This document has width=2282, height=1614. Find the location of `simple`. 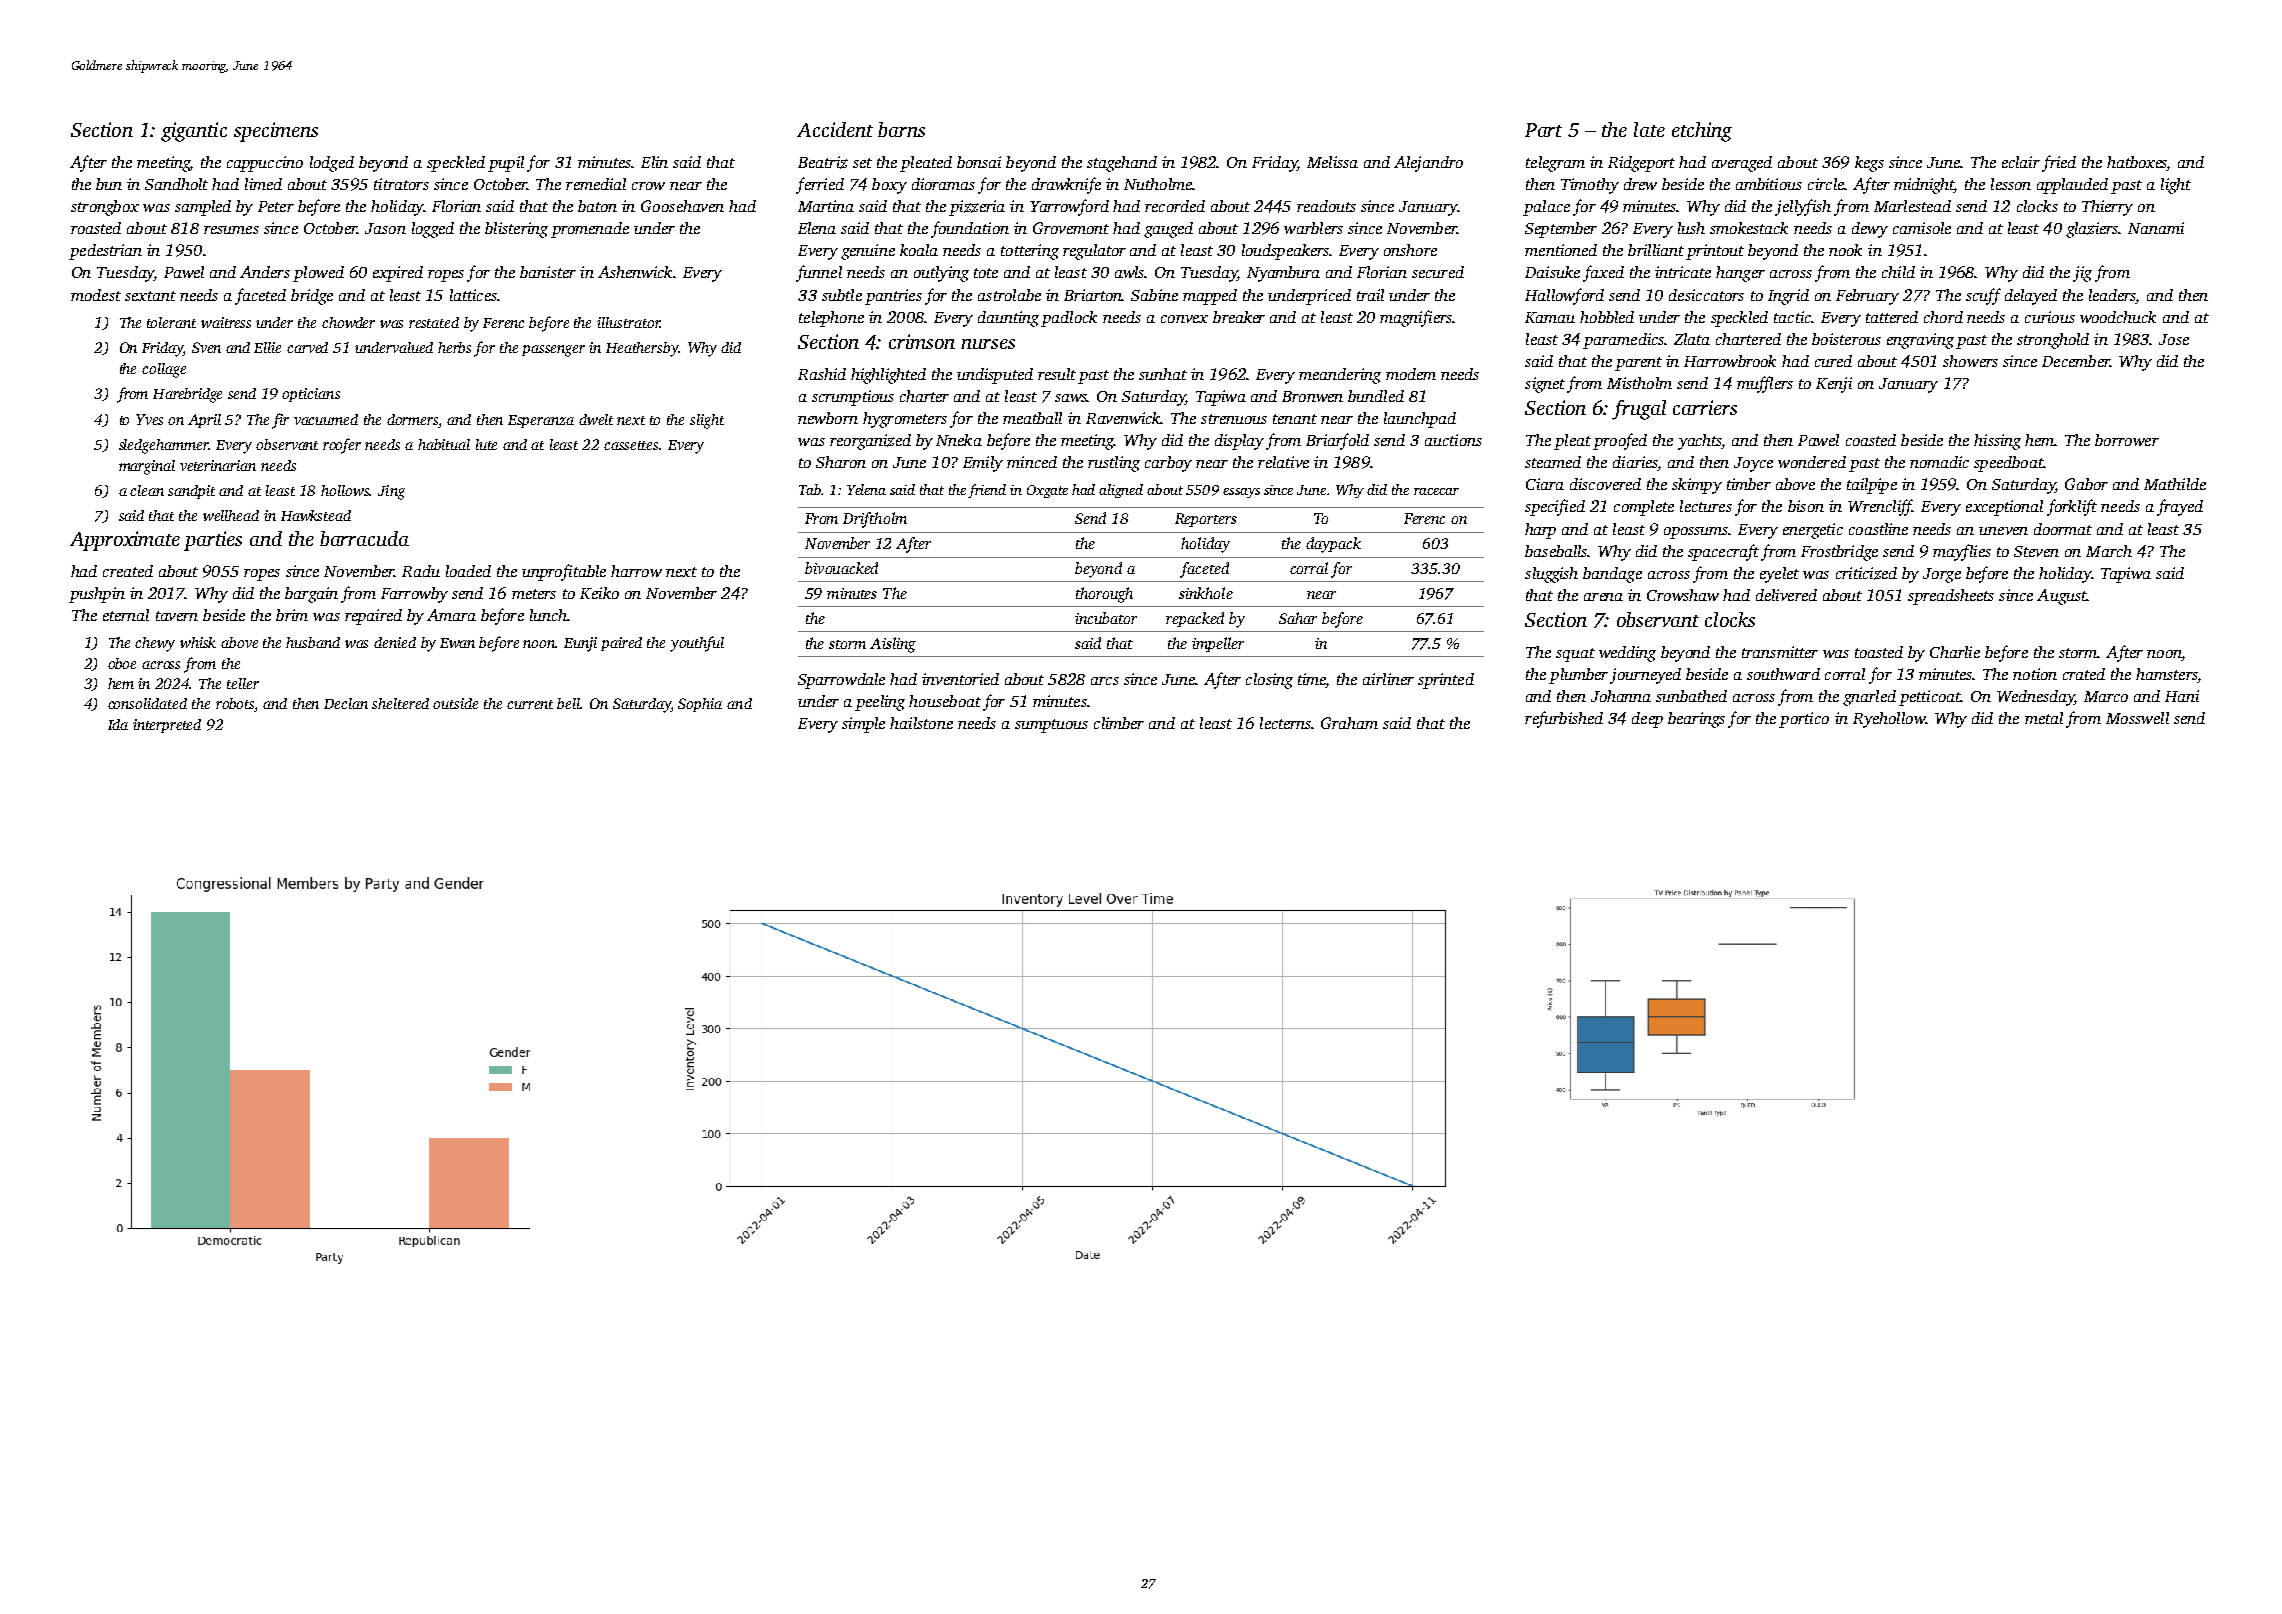

simple is located at coordinates (863, 725).
